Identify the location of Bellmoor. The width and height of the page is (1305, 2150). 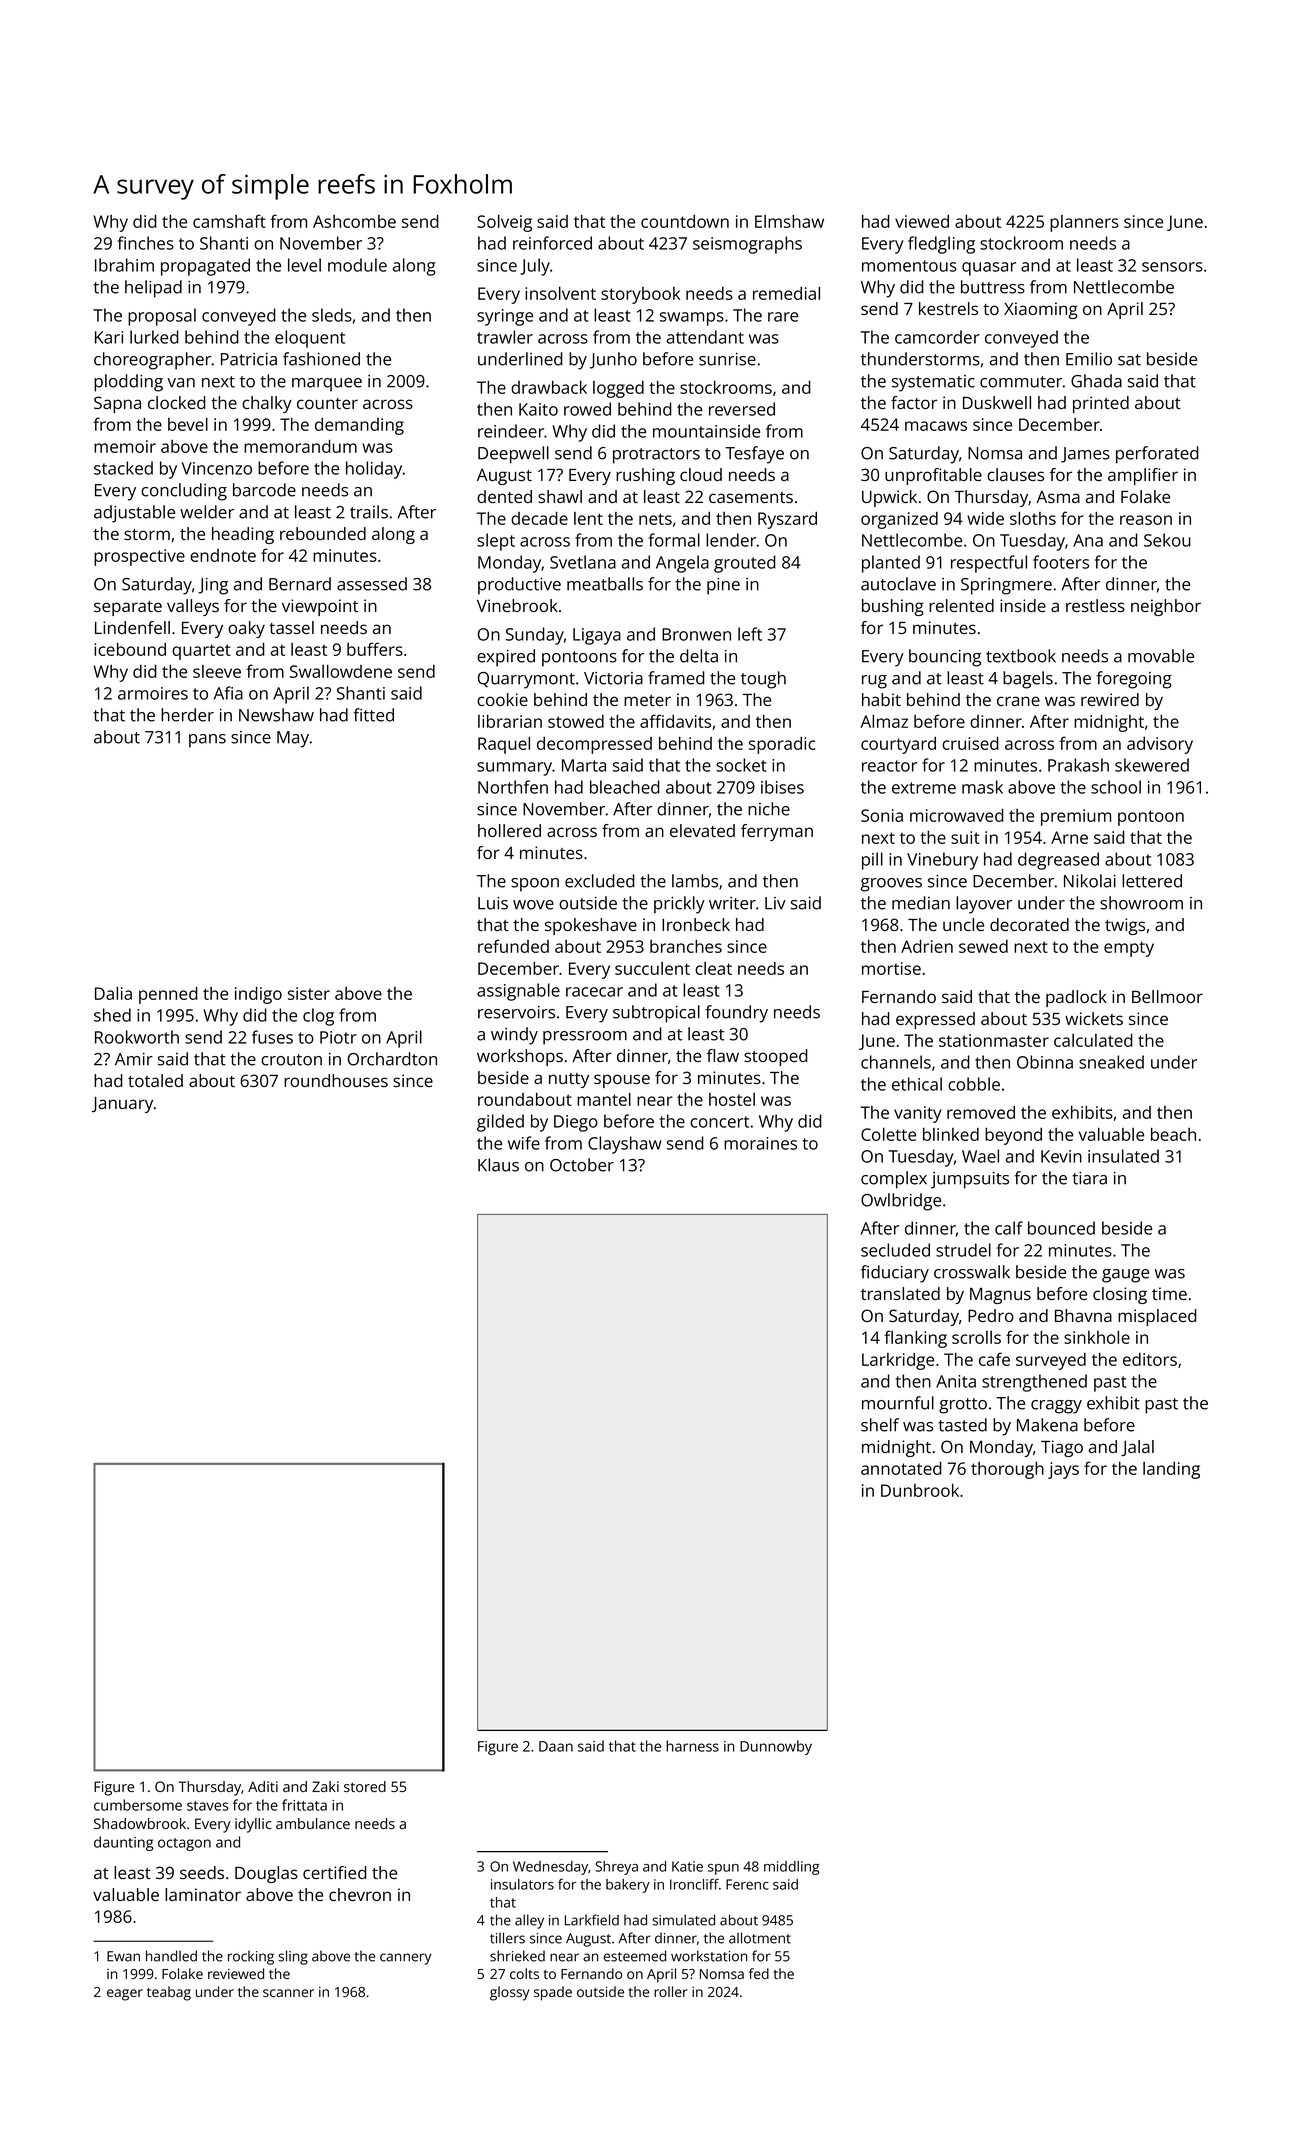
(1167, 996).
